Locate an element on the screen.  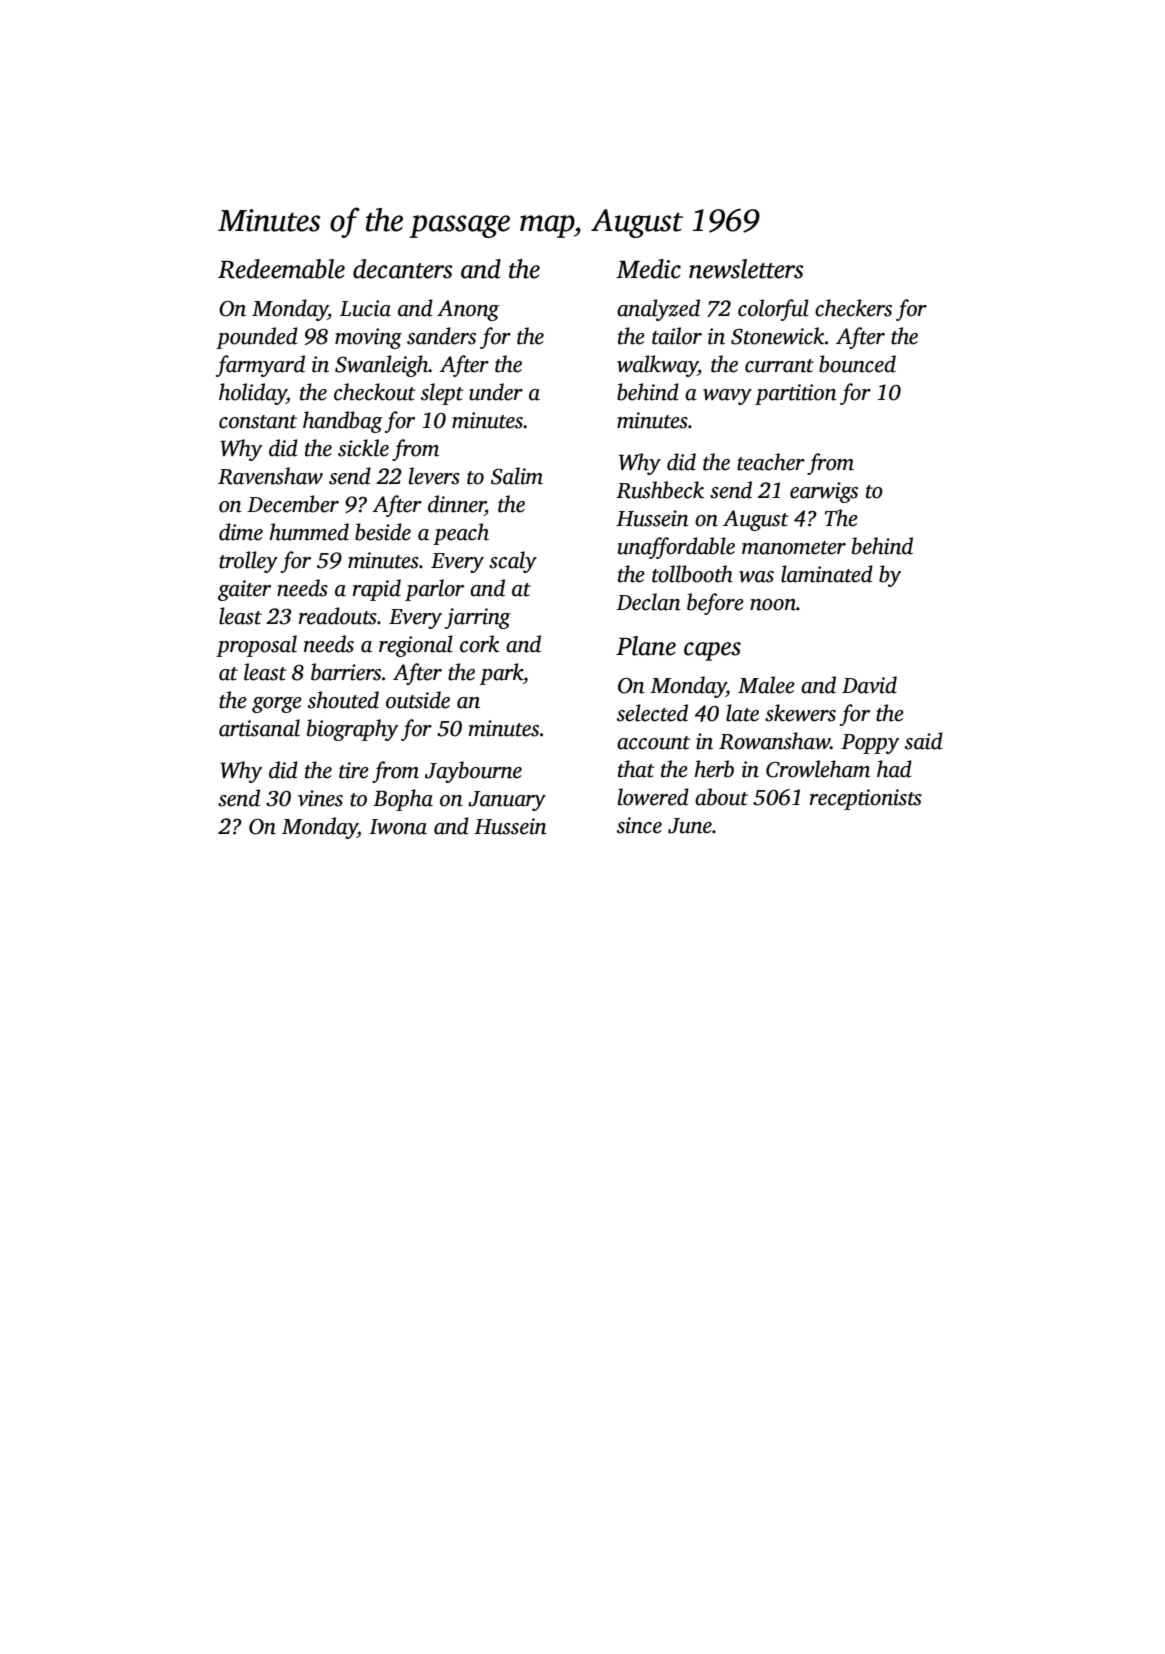
pounded is located at coordinates (257, 338).
